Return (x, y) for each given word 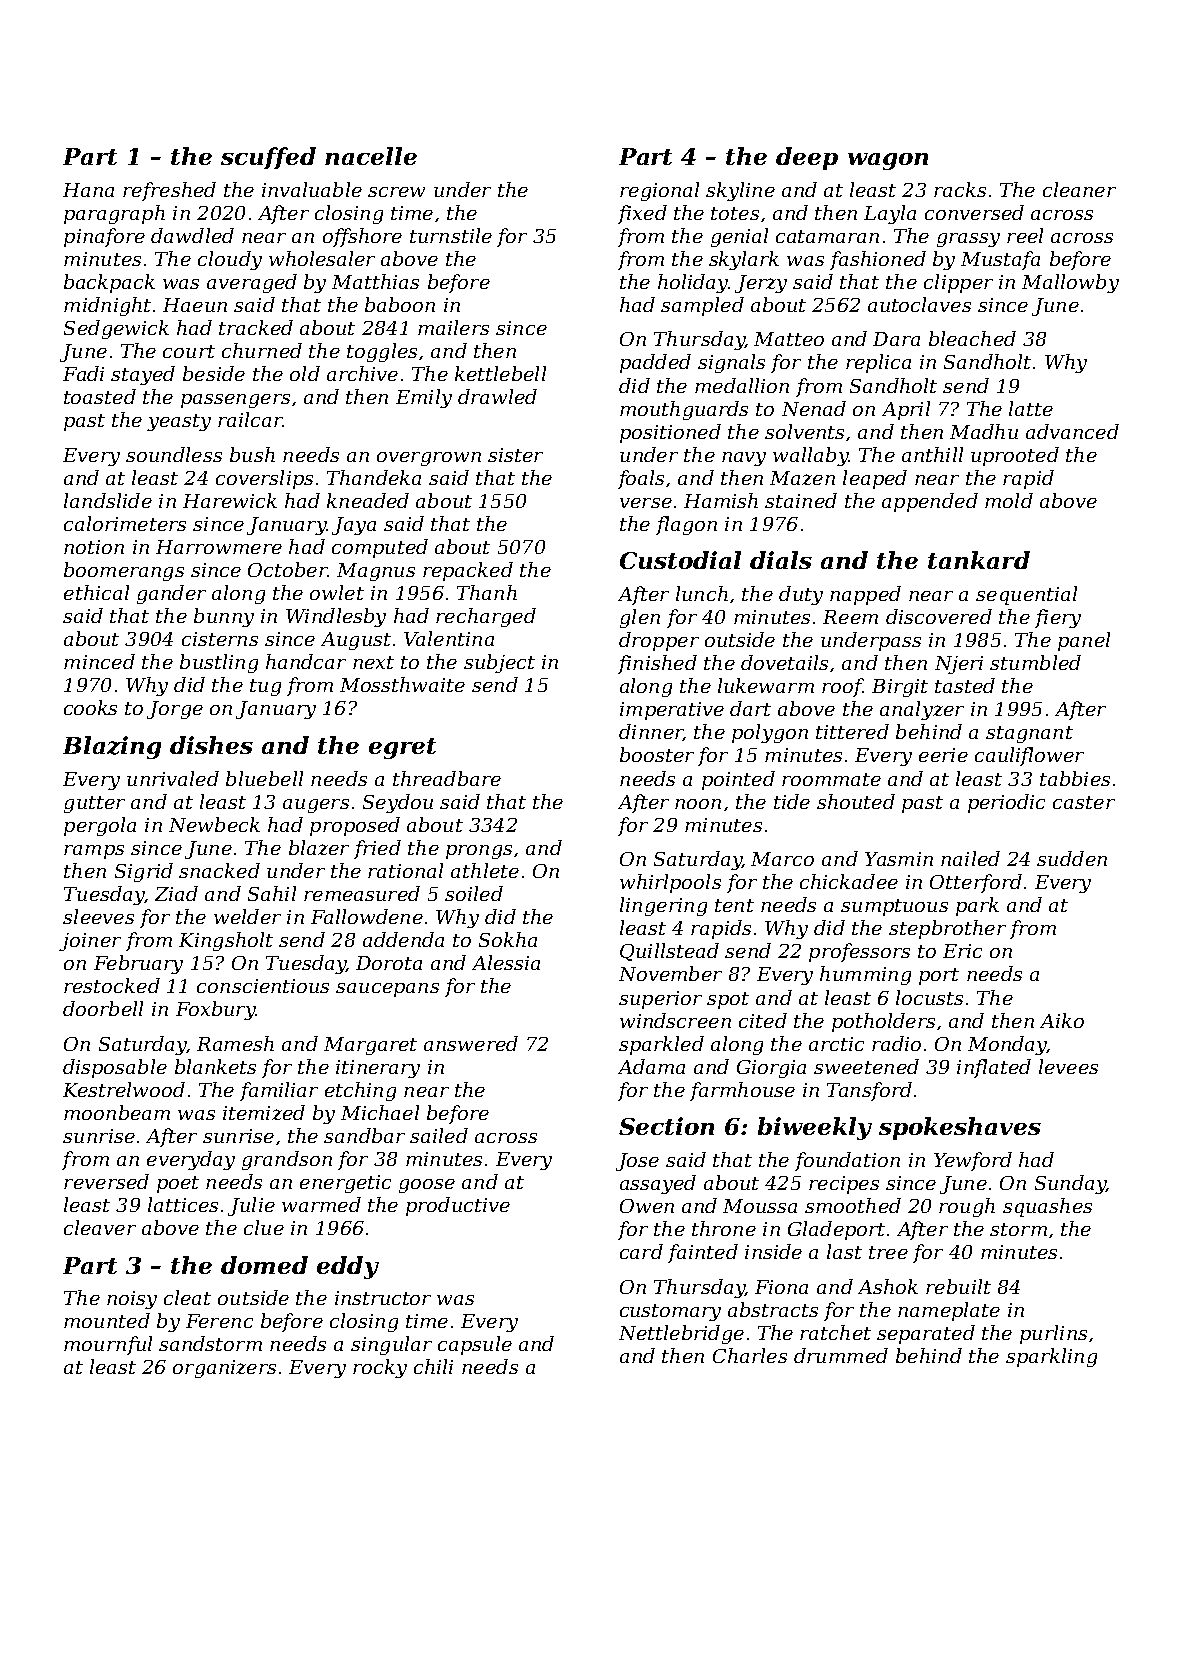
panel (1084, 641)
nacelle (371, 156)
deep (807, 158)
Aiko (1062, 1020)
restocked (112, 985)
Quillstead (669, 952)
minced (99, 661)
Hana (88, 190)
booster (657, 754)
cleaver (100, 1227)
